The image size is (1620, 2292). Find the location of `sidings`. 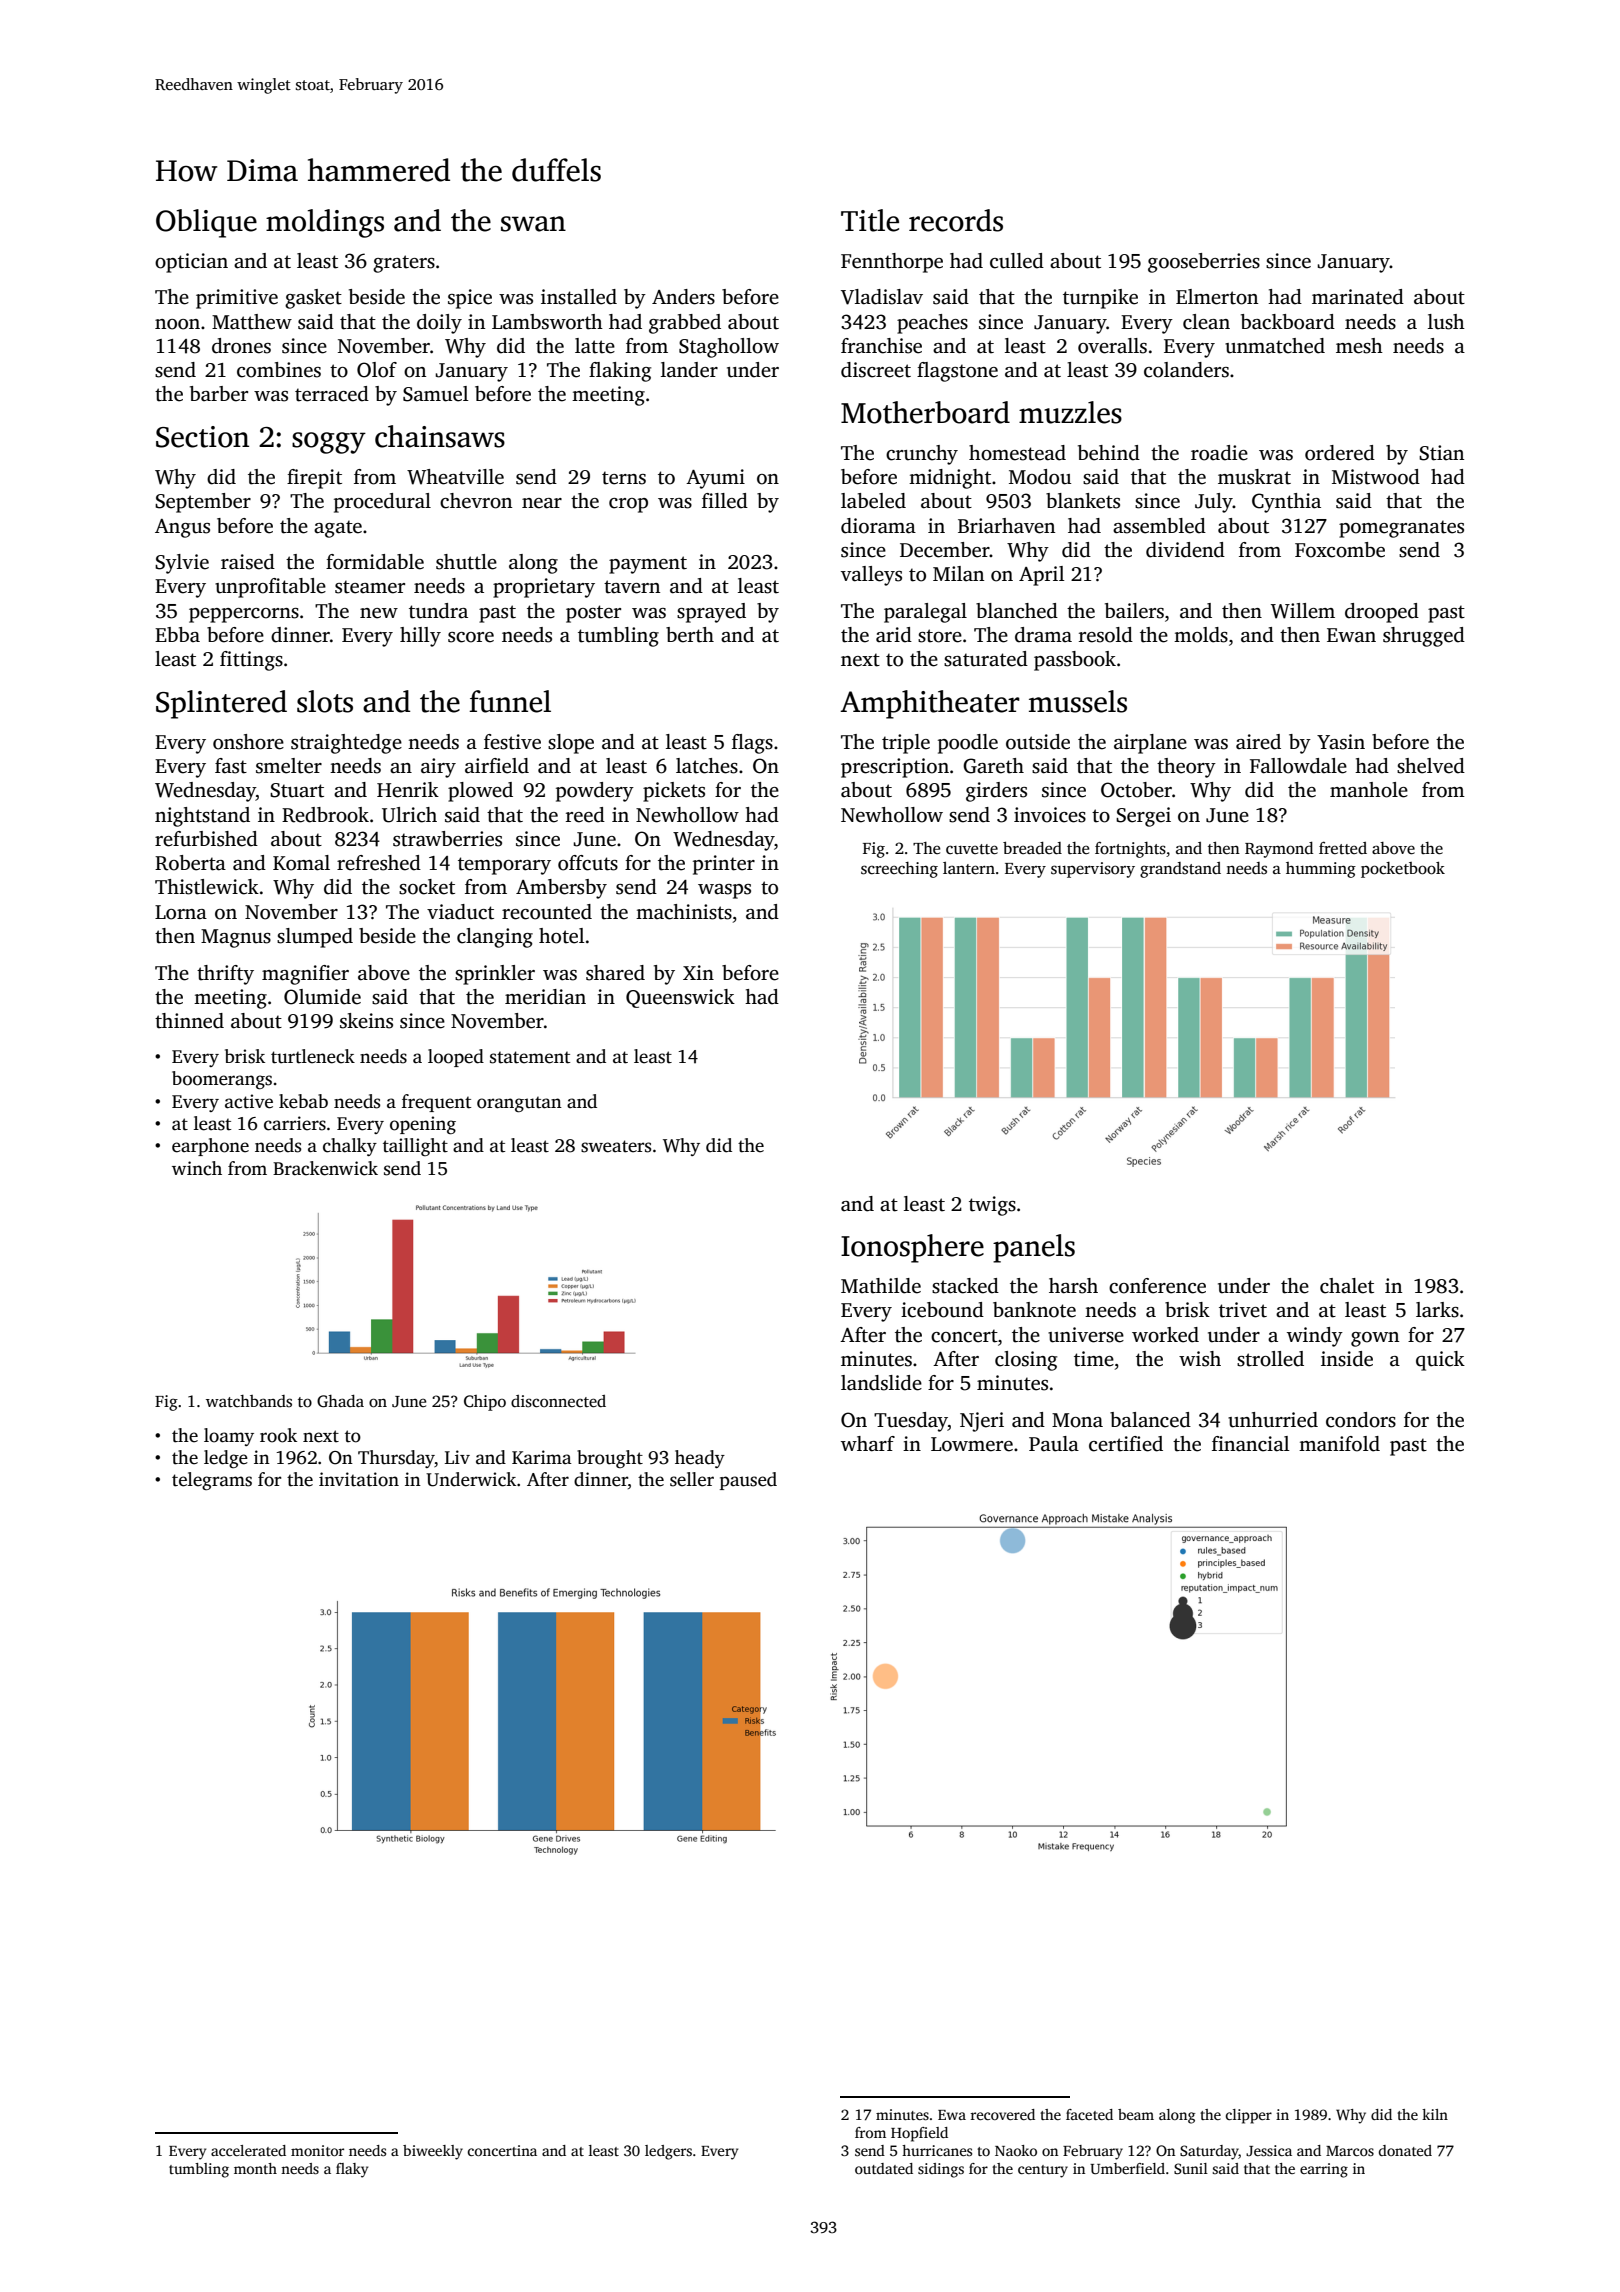

sidings is located at coordinates (941, 2170).
